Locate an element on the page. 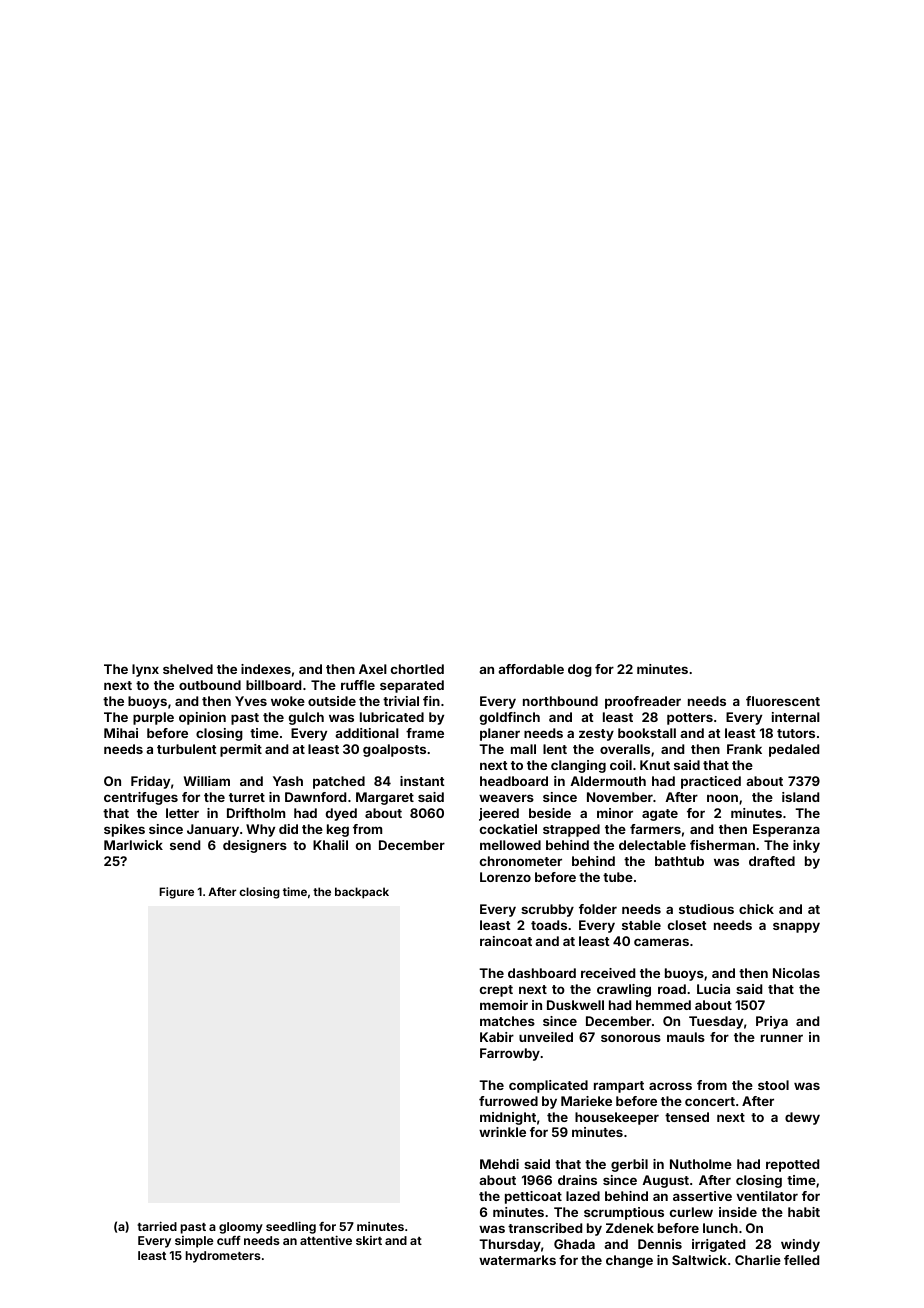  raincoat is located at coordinates (506, 941).
